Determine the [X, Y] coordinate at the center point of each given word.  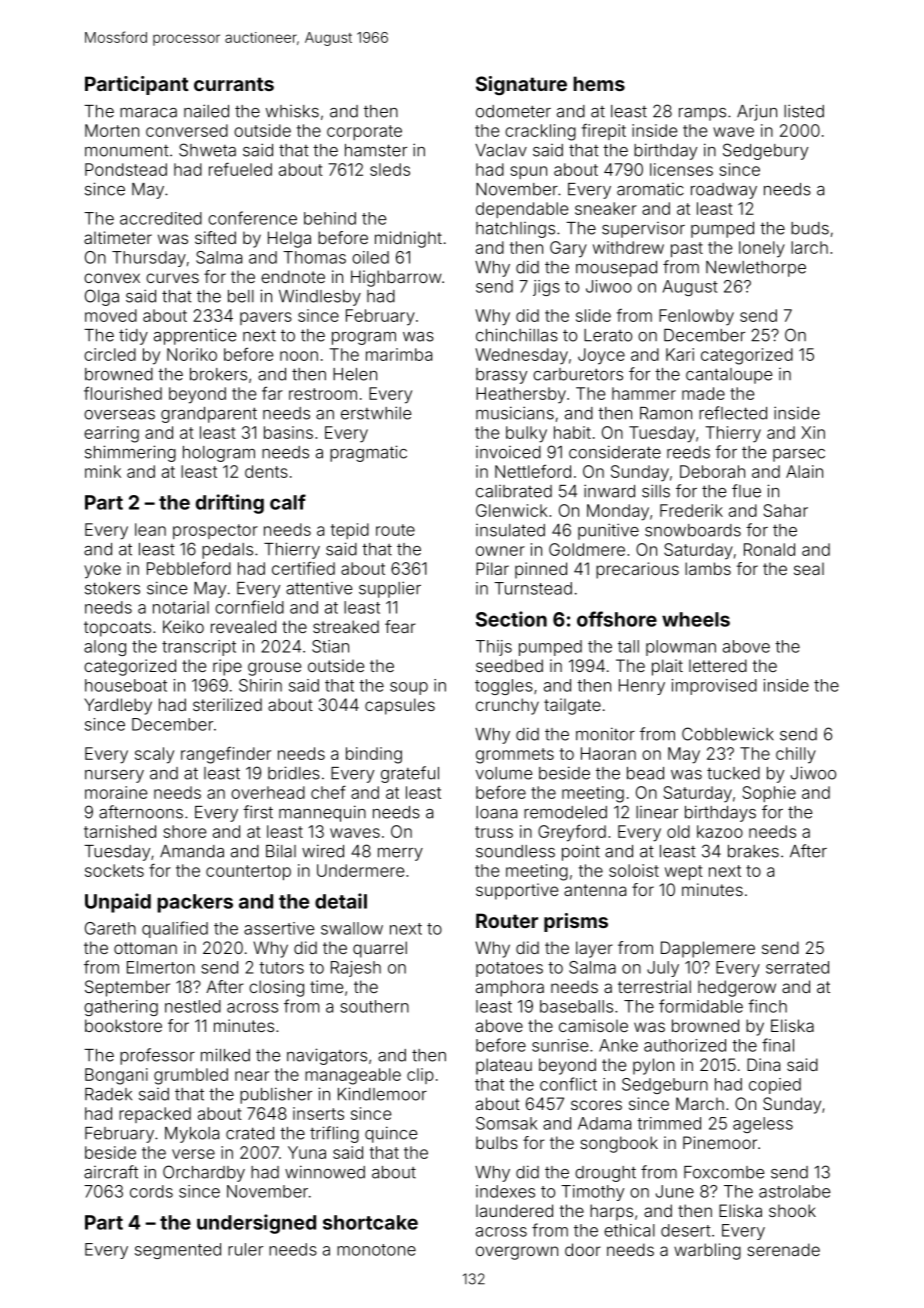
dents [266, 471]
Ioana [496, 812]
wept [684, 872]
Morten [112, 130]
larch [809, 247]
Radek [108, 1094]
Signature [521, 85]
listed [804, 111]
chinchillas [517, 335]
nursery [114, 776]
